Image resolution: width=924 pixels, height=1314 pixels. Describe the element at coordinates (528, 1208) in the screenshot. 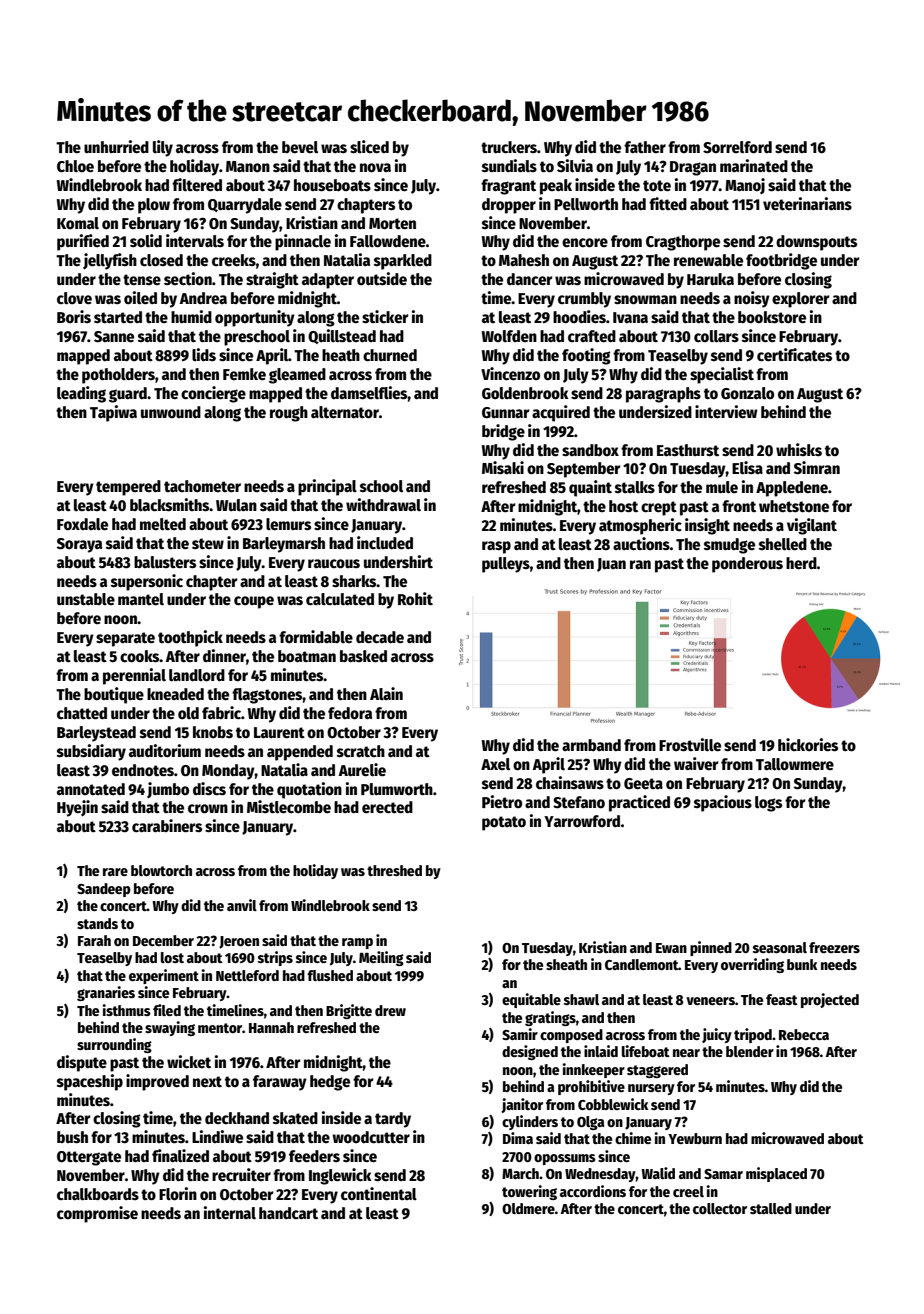

I see `Oldmere` at that location.
